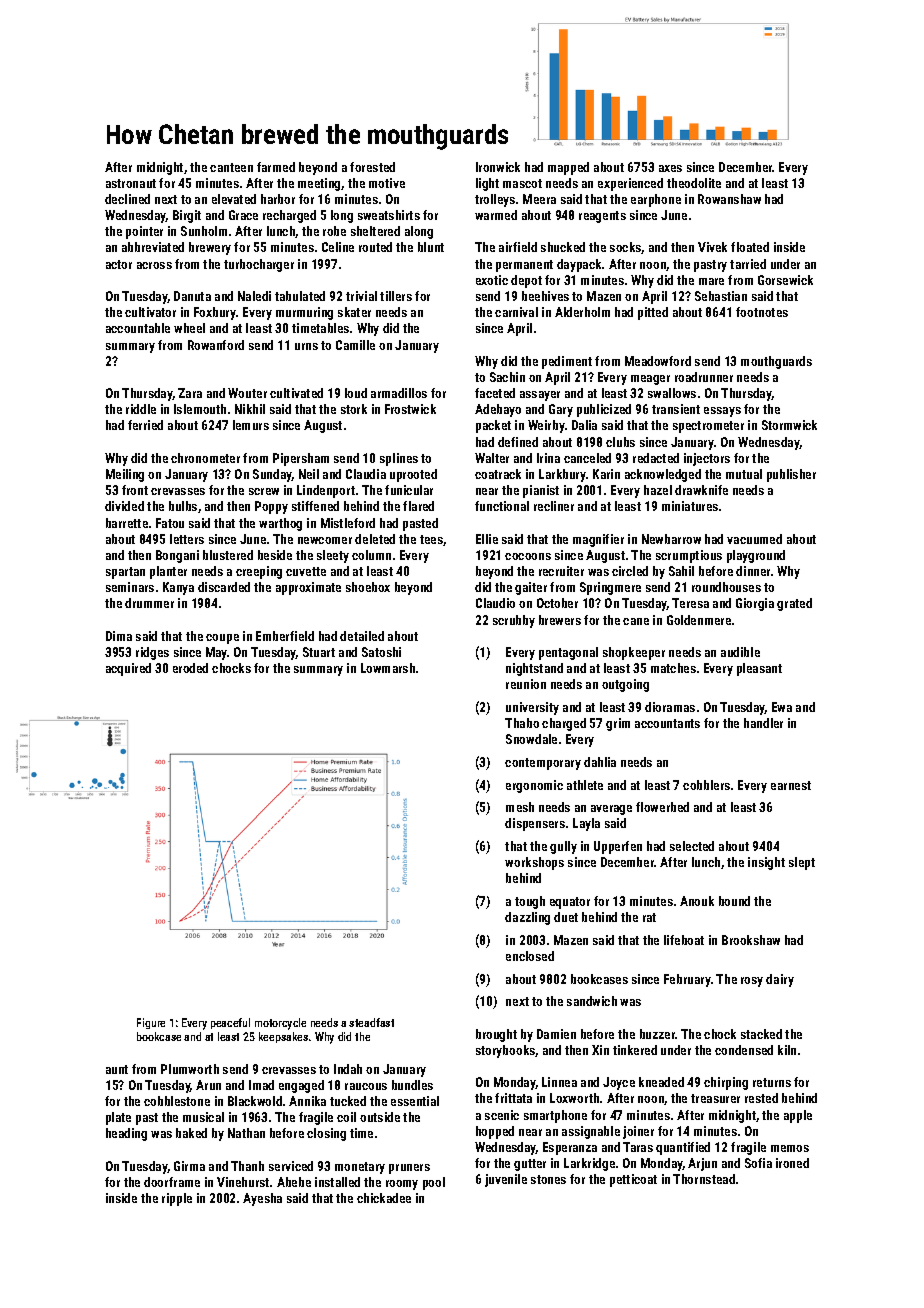 The height and width of the page is (1308, 924). I want to click on chickadee, so click(384, 1198).
